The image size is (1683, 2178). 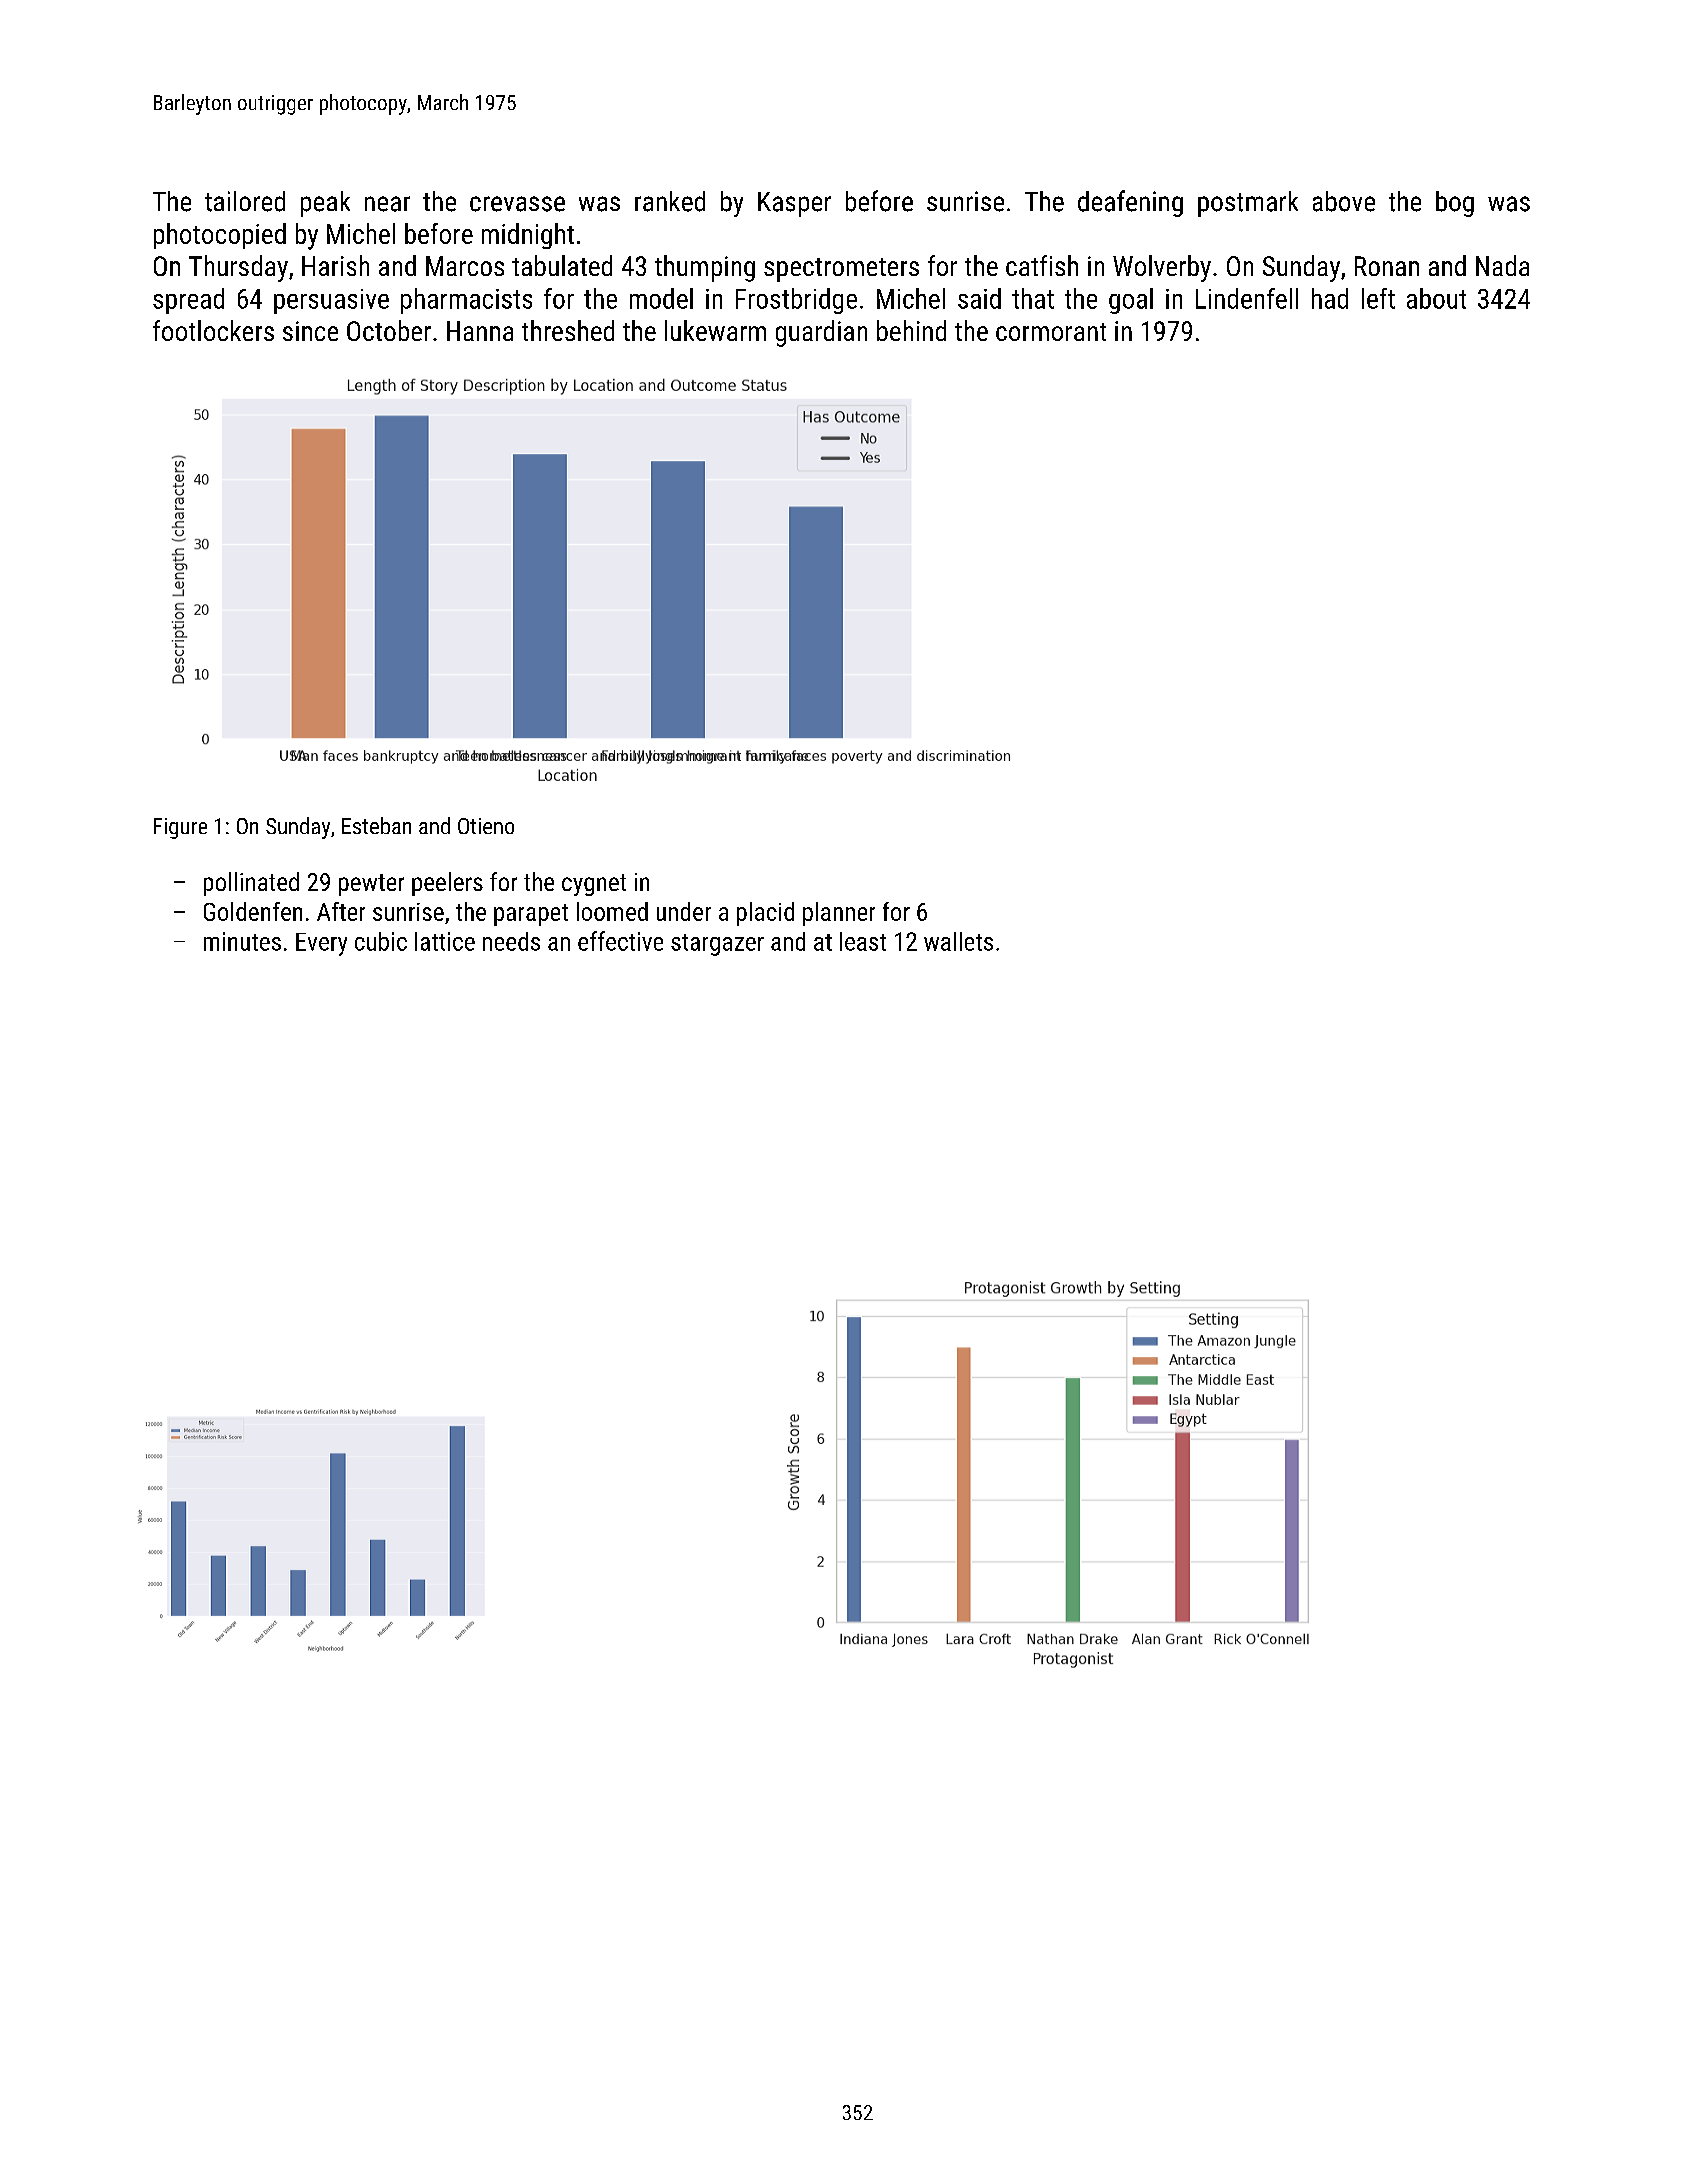 I want to click on effective, so click(x=620, y=941).
